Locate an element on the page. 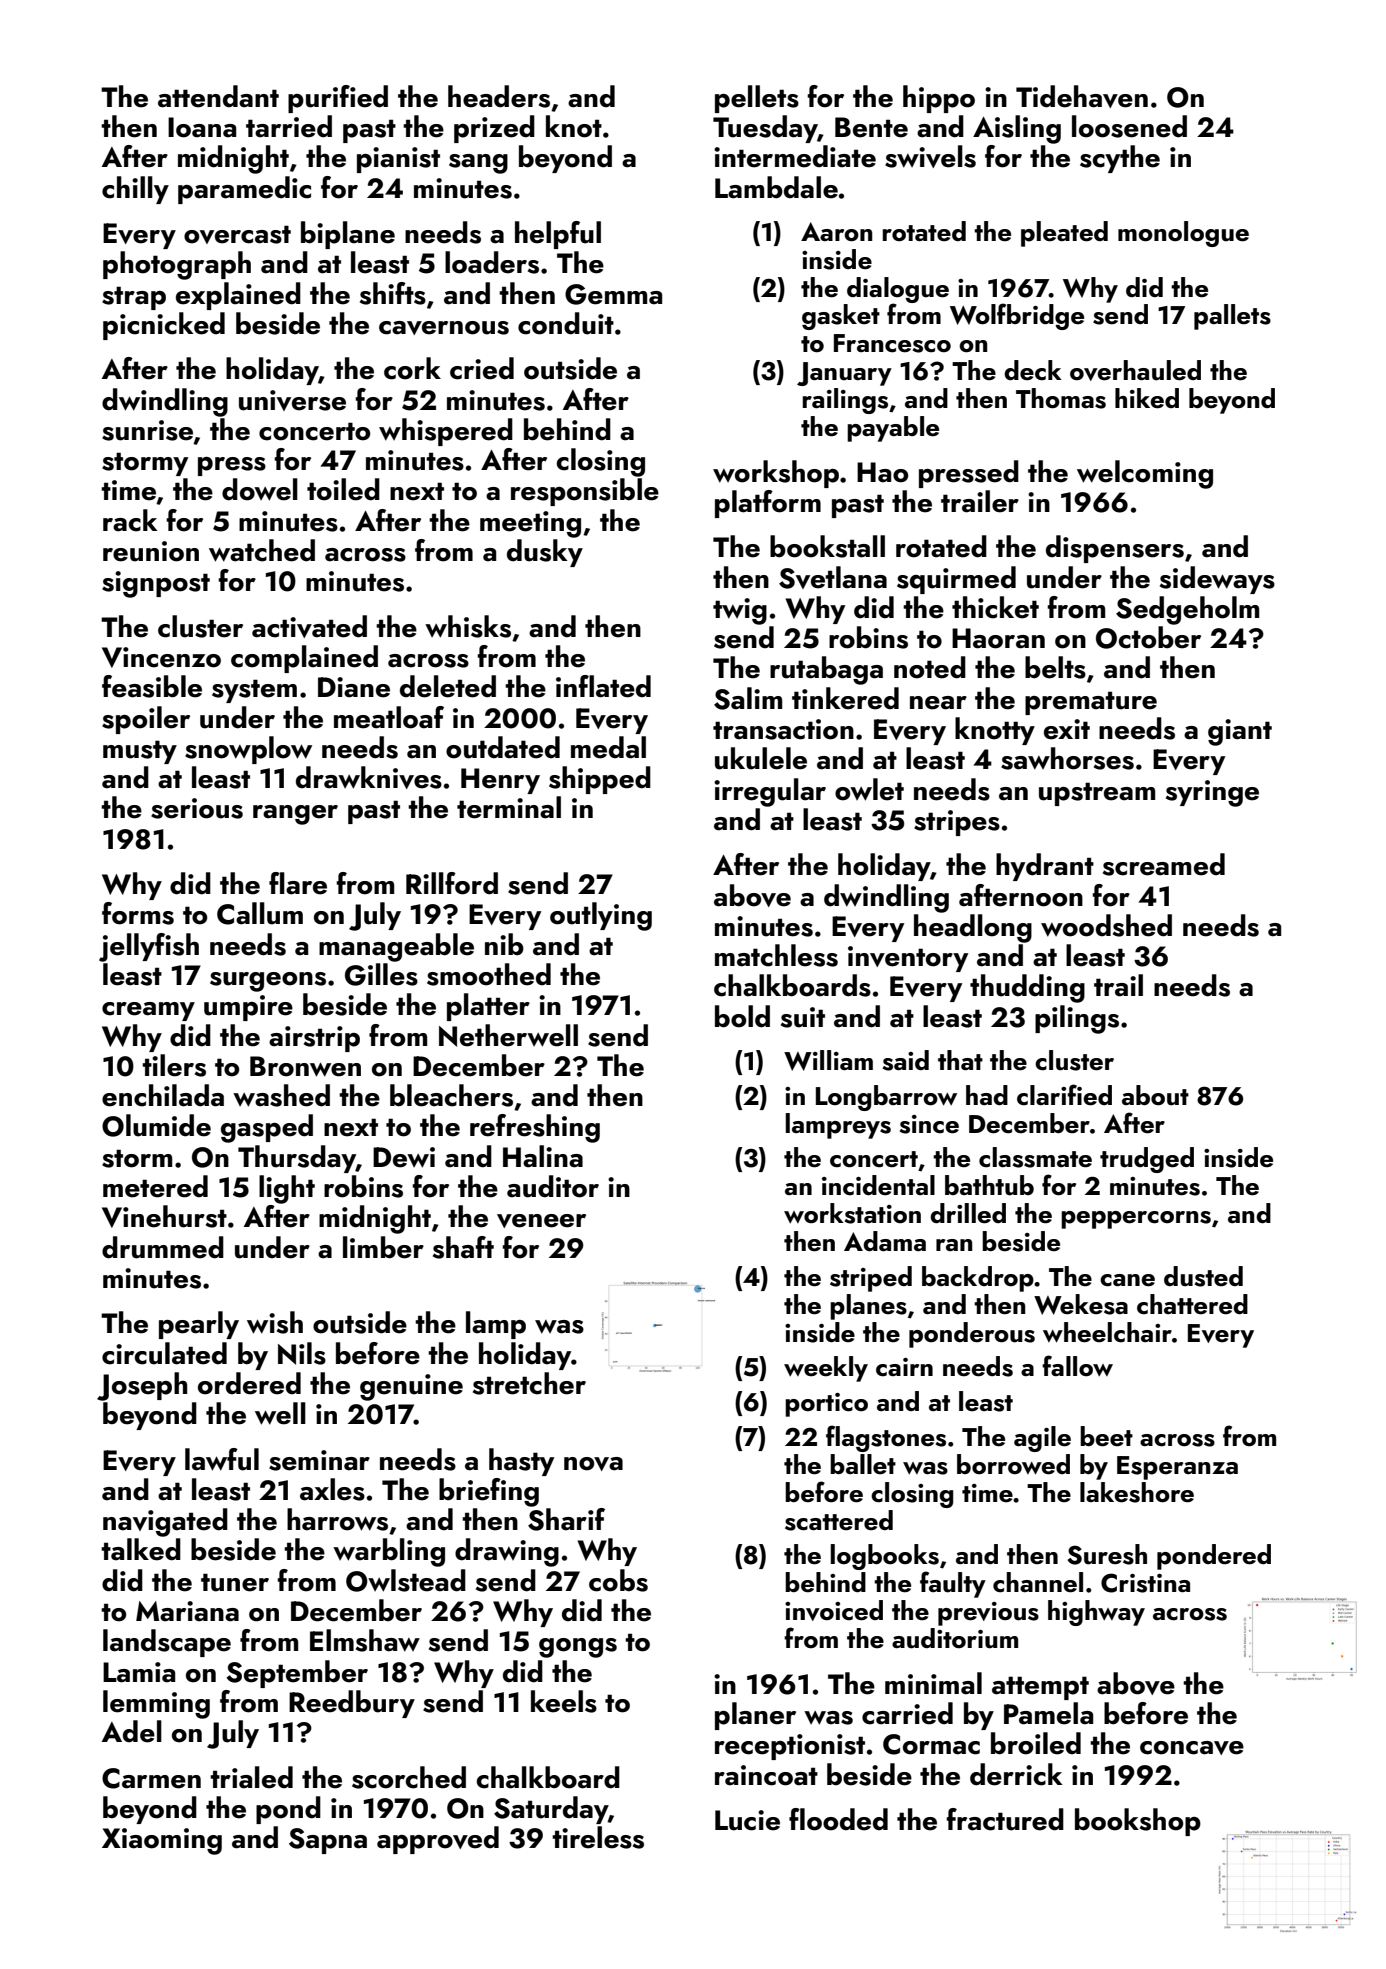 This page has height=1969, width=1386. whispered is located at coordinates (446, 432).
